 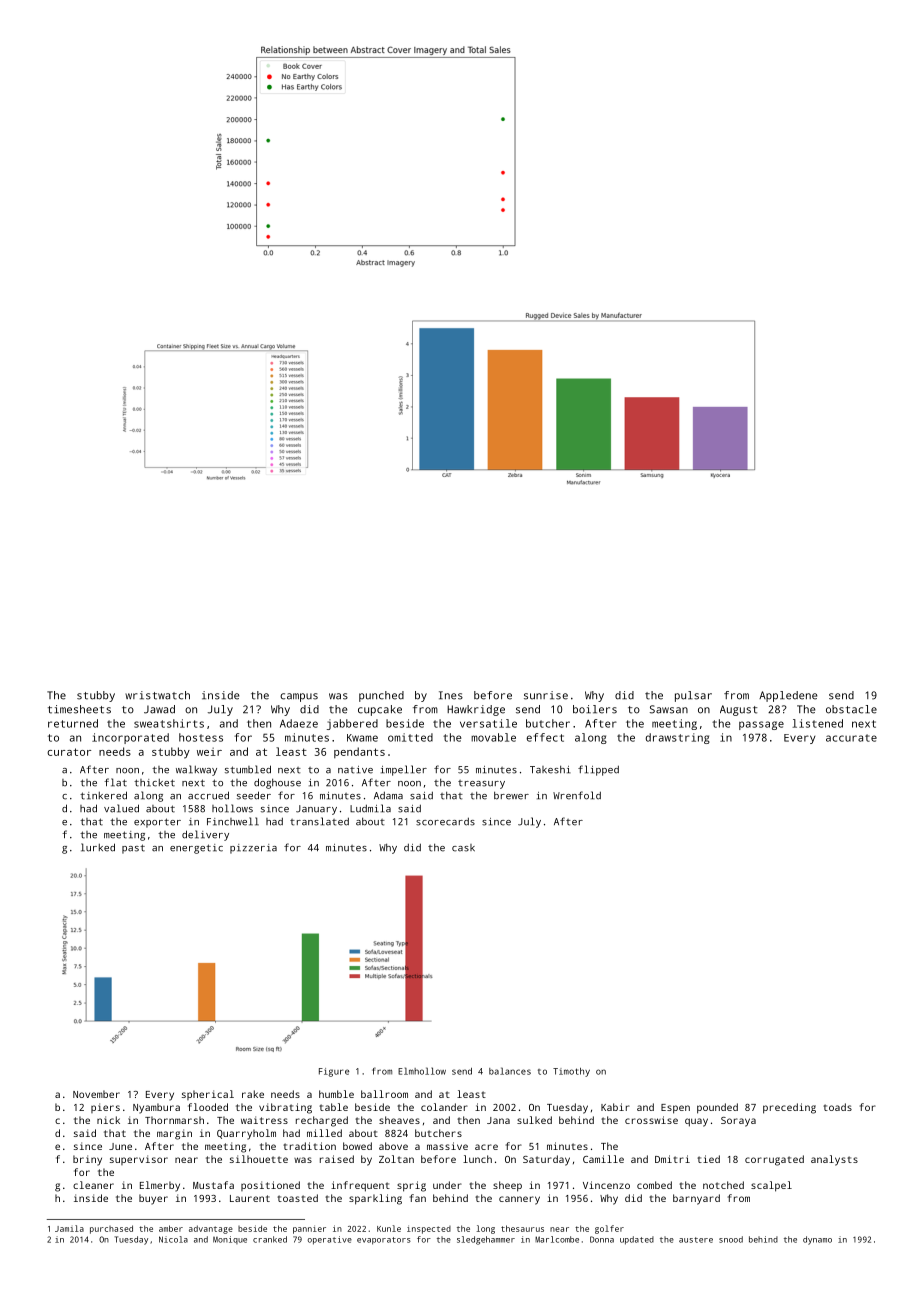 What do you see at coordinates (577, 795) in the screenshot?
I see `Wrenfold` at bounding box center [577, 795].
